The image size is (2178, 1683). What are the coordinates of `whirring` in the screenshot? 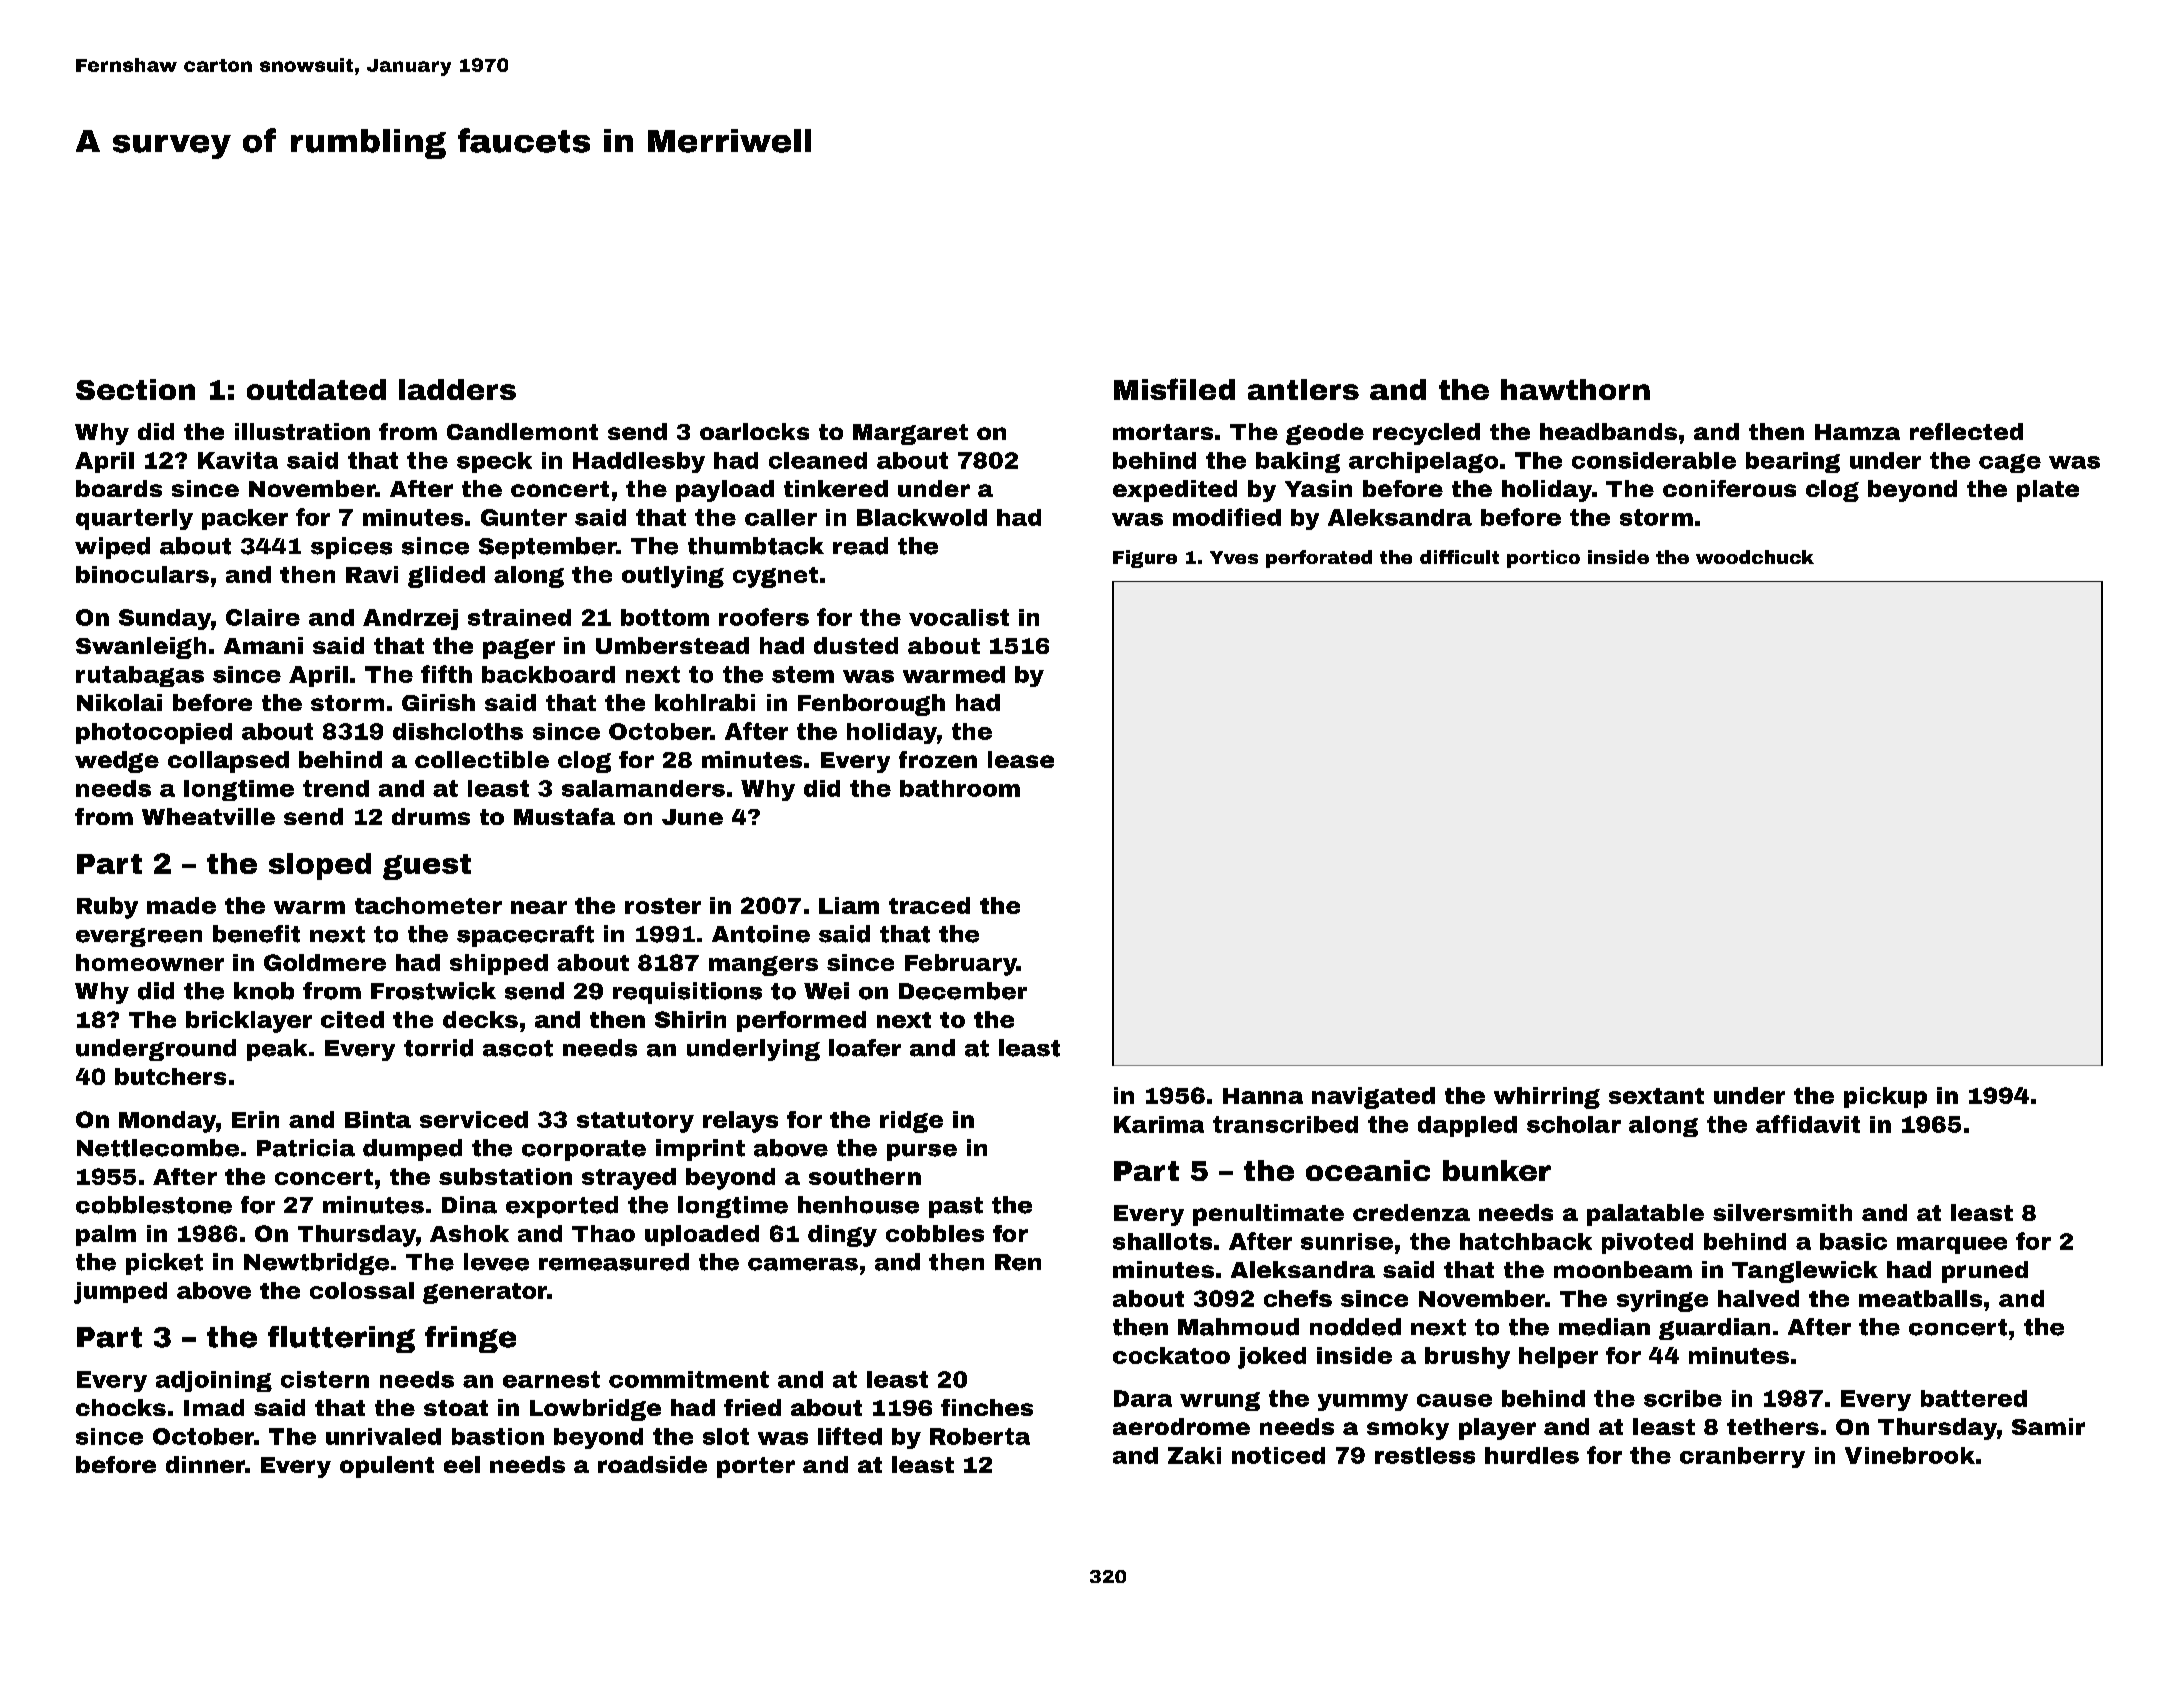 It's located at (1547, 1098).
